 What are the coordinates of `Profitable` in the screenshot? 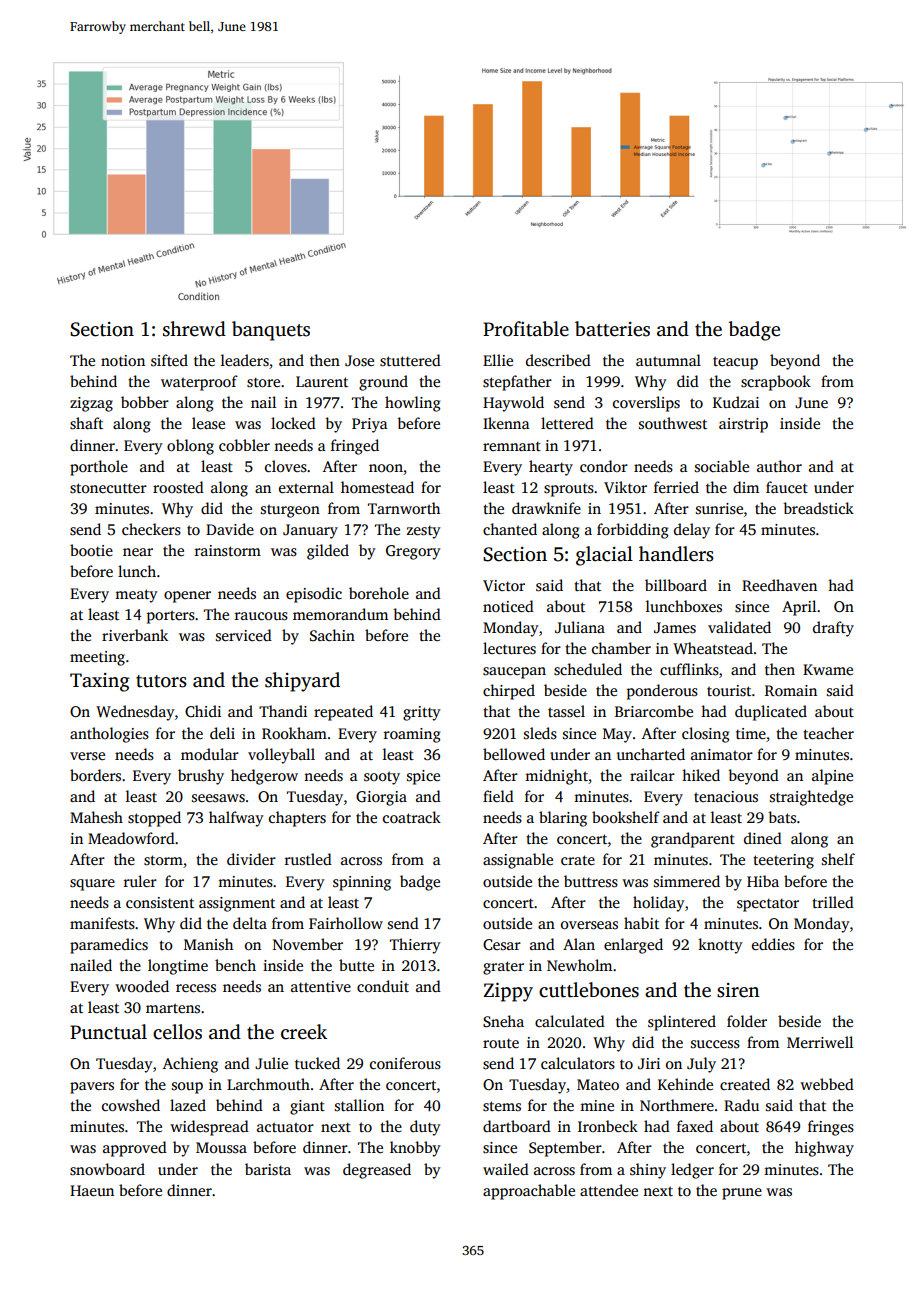 It's located at (526, 329).
